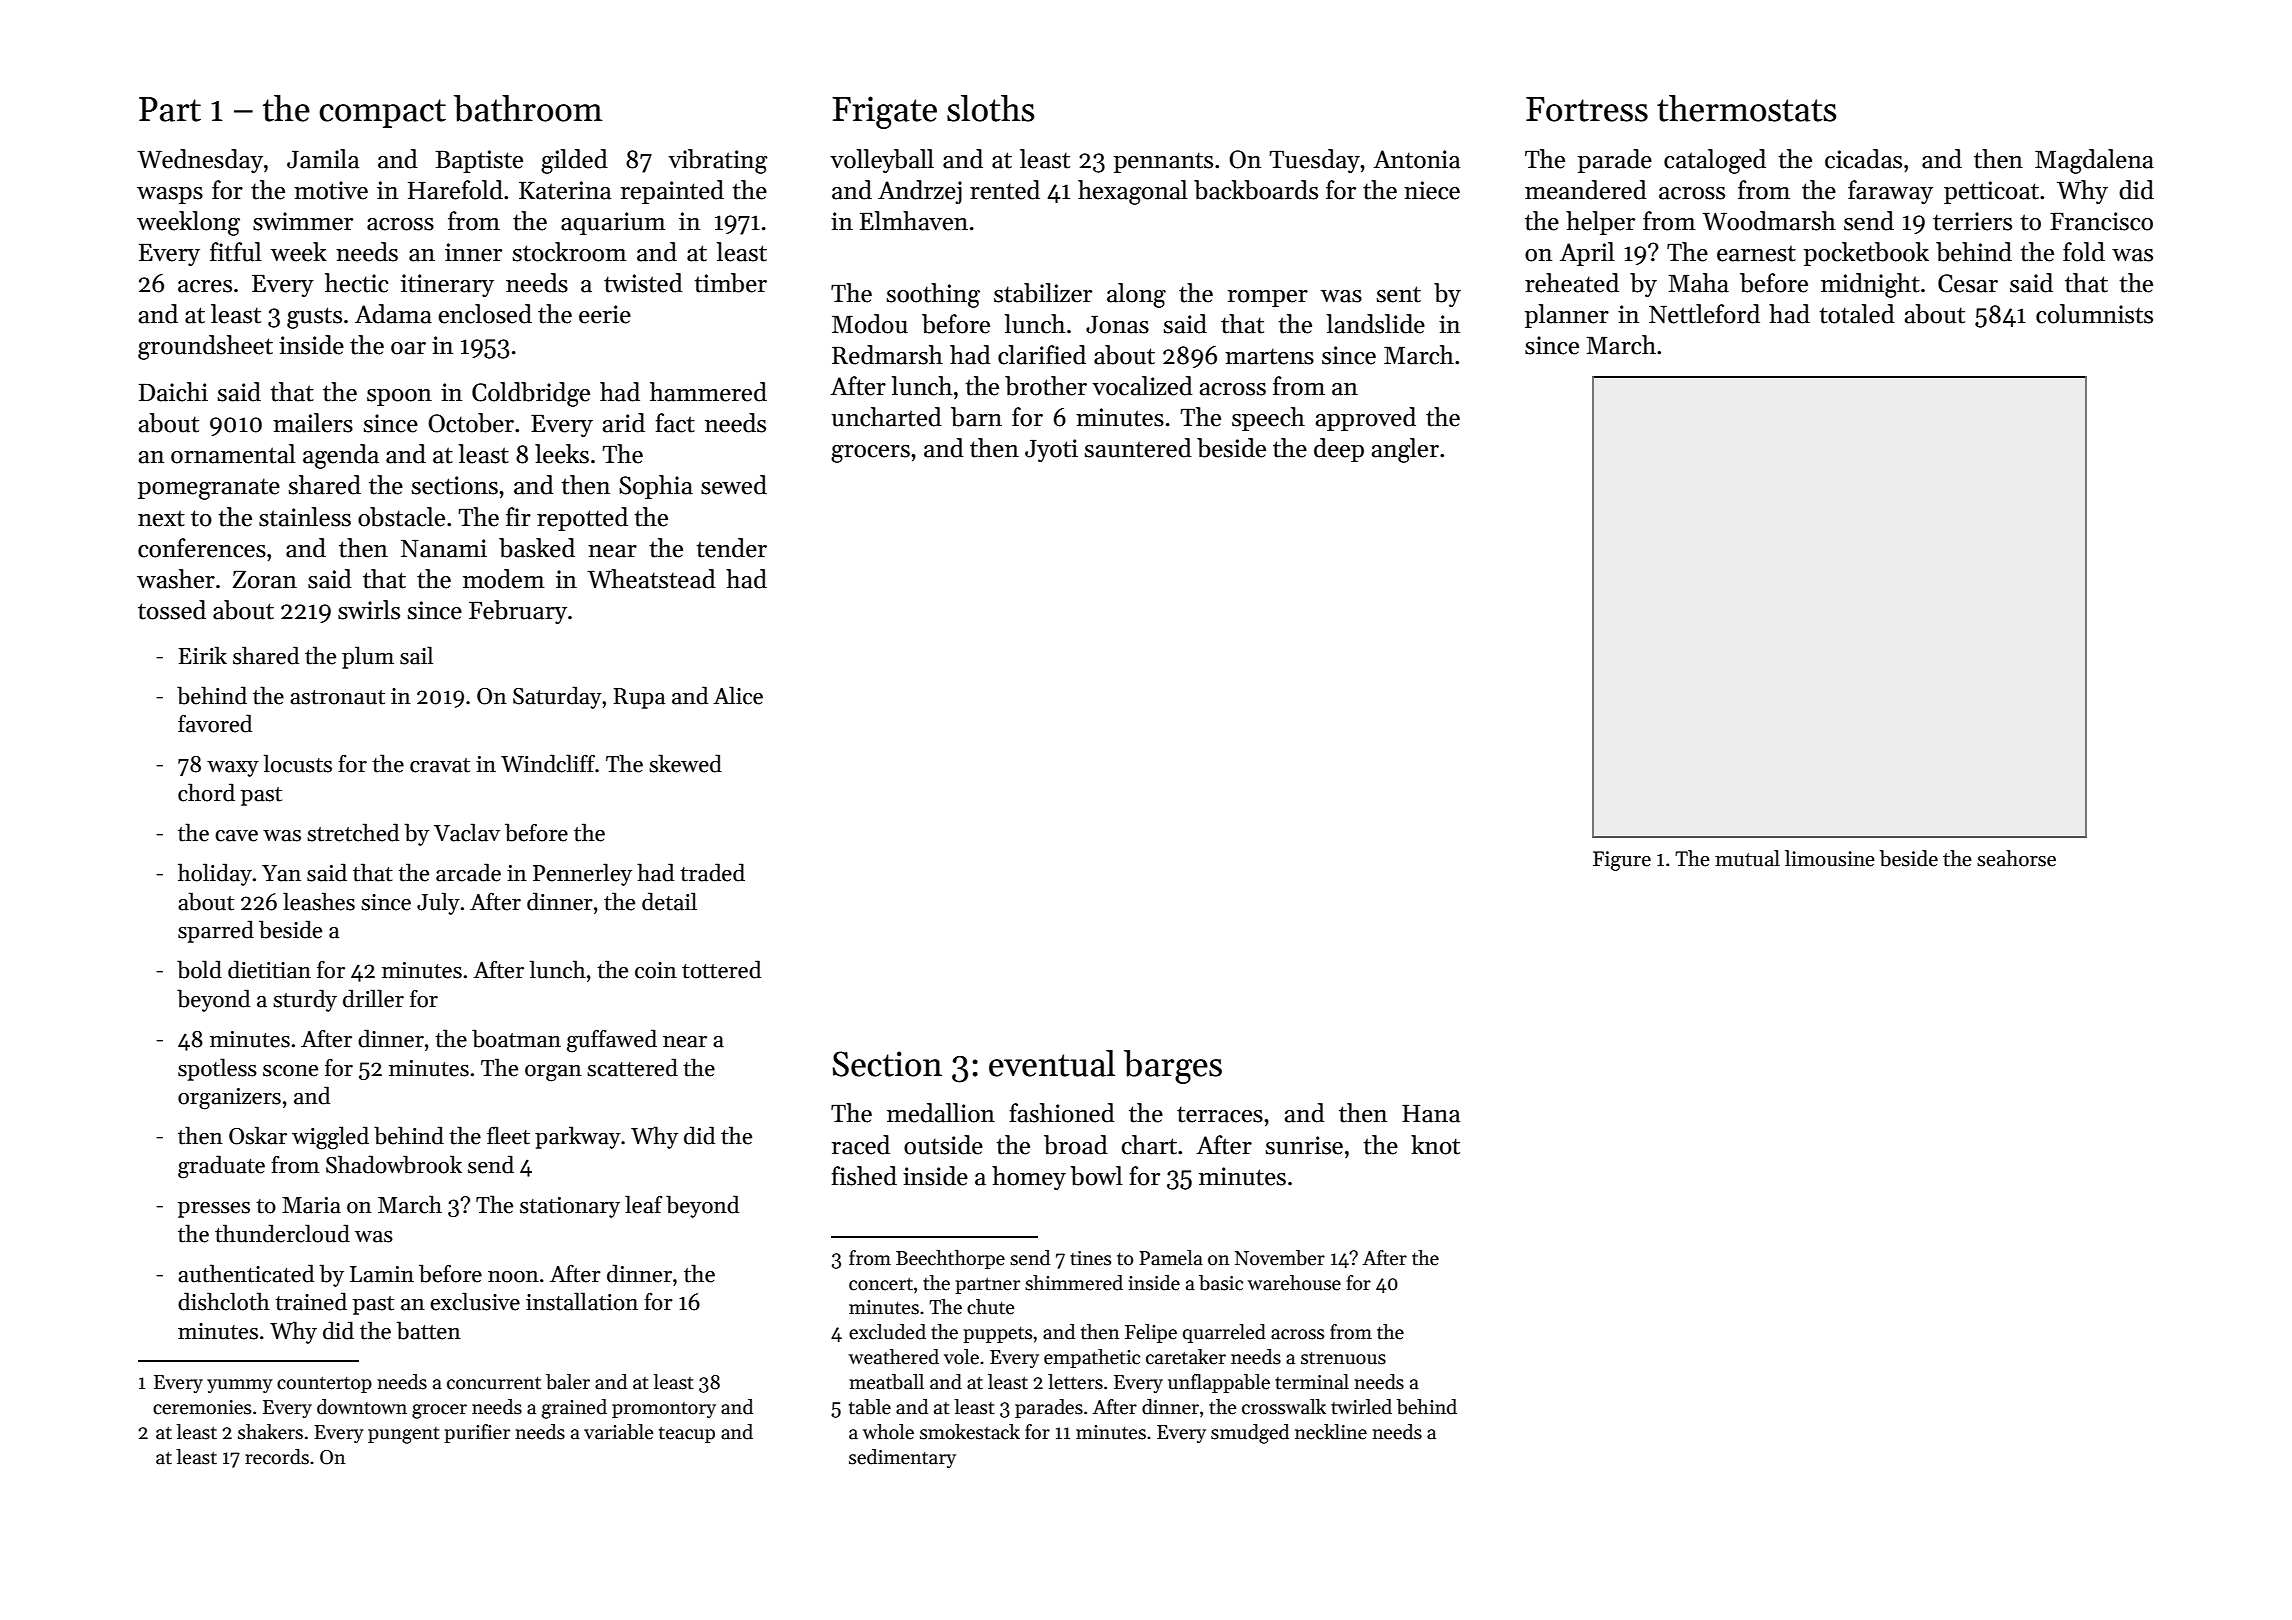 The height and width of the screenshot is (1620, 2292). Describe the element at coordinates (2094, 314) in the screenshot. I see `columnists` at that location.
